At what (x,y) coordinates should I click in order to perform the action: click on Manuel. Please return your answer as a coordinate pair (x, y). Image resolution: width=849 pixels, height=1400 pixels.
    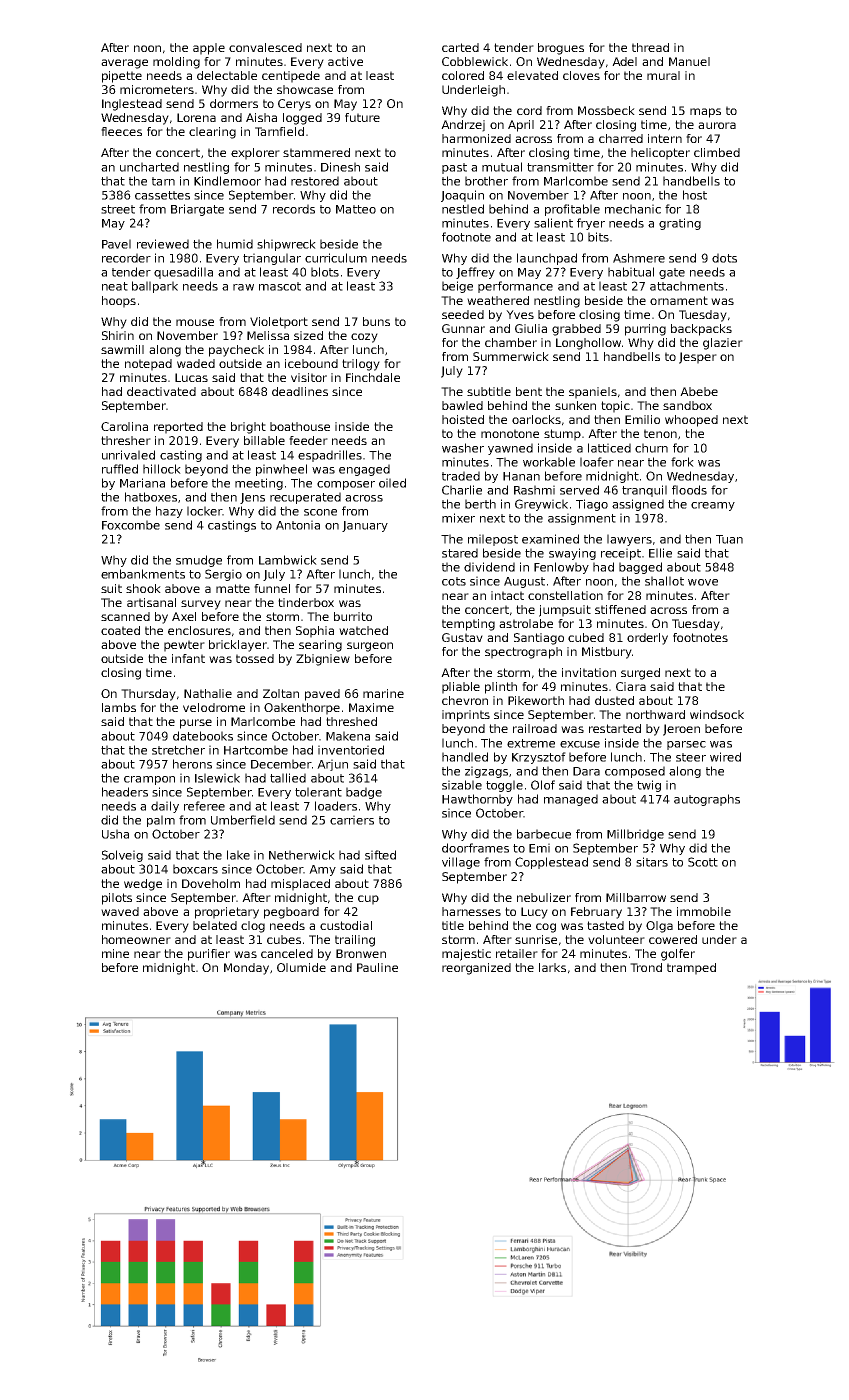
    Looking at the image, I should click on (689, 61).
